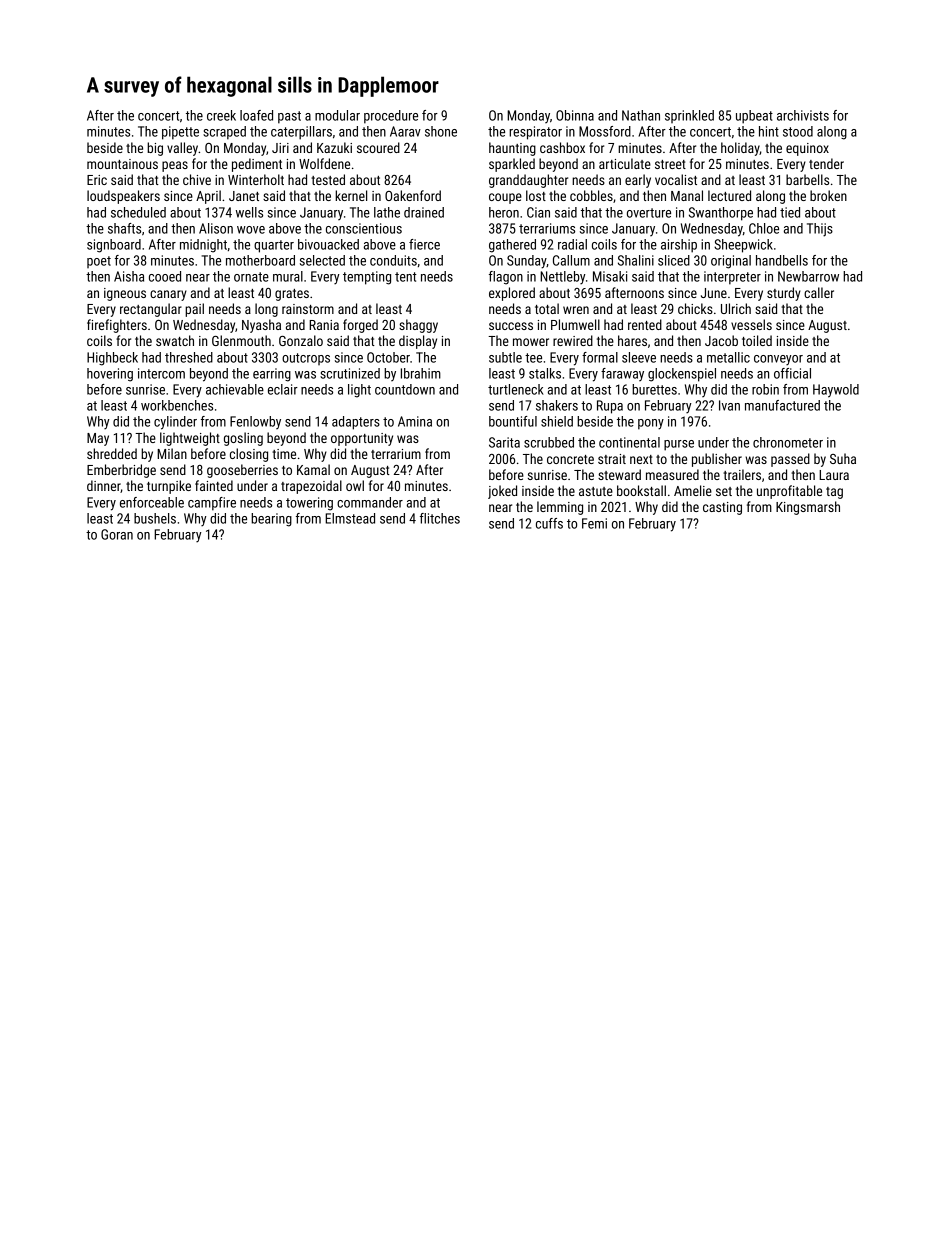  I want to click on creek, so click(221, 115).
